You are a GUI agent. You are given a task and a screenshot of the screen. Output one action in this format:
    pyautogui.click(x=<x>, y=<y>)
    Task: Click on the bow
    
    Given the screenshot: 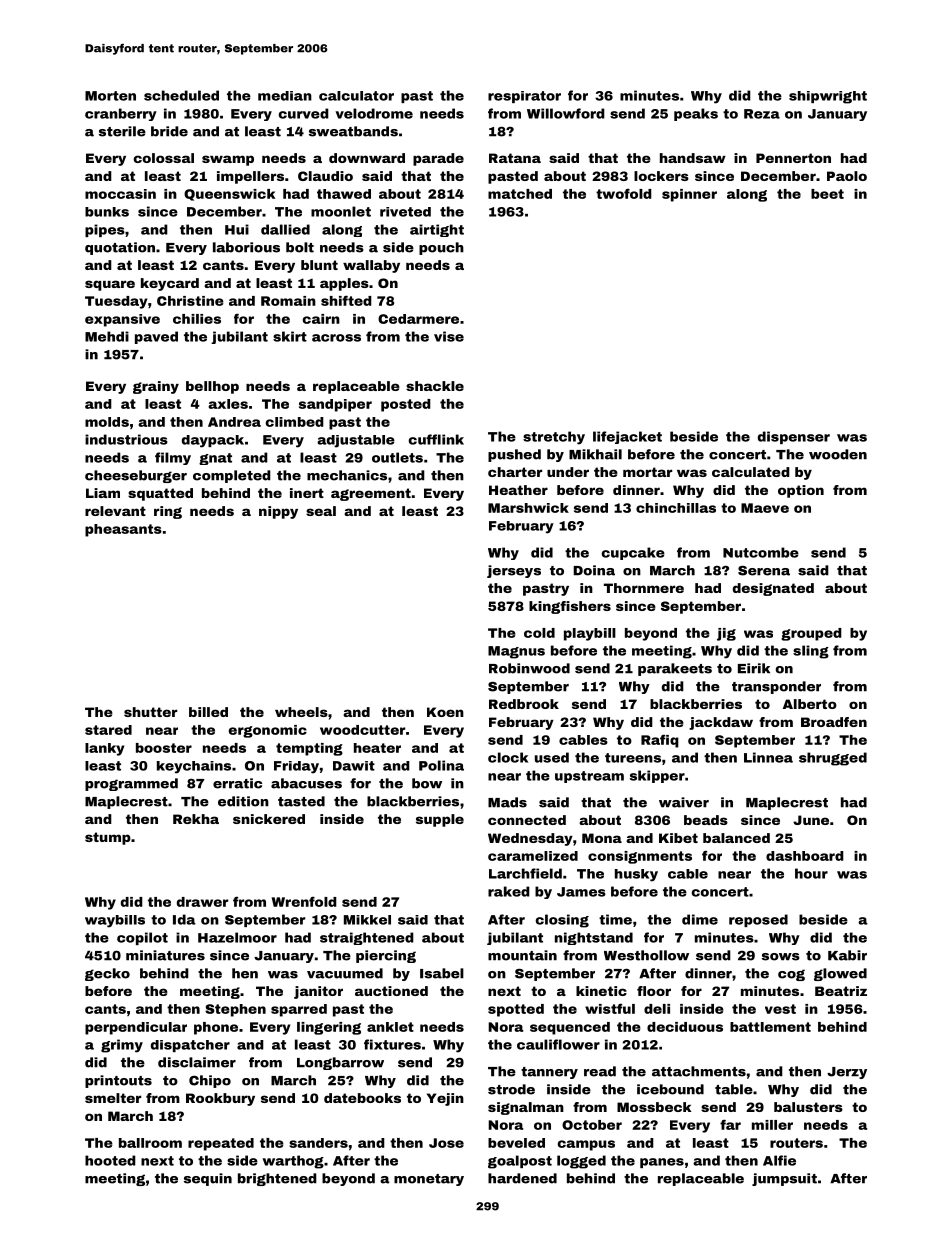 What is the action you would take?
    pyautogui.click(x=427, y=783)
